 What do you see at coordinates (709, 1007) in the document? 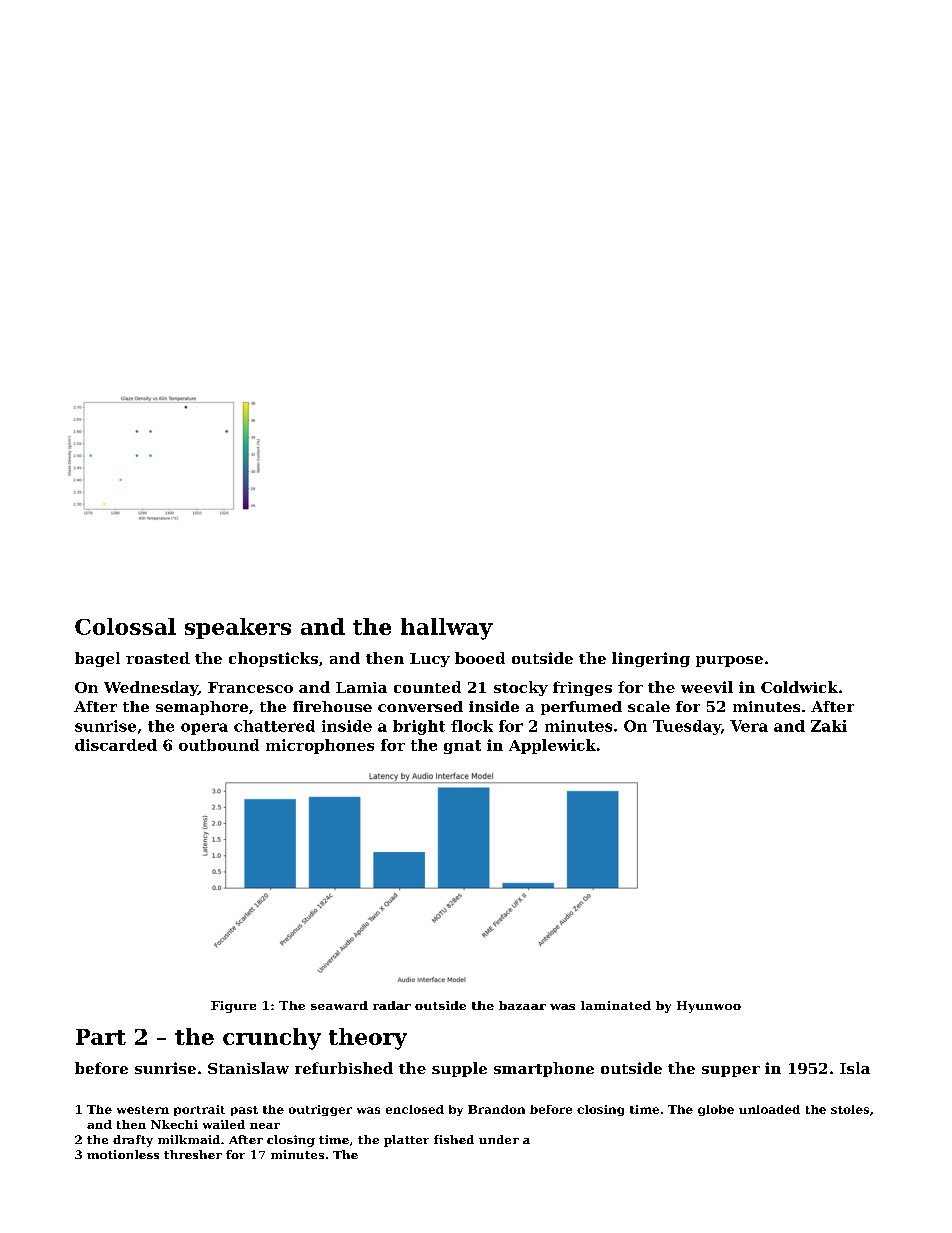
I see `Hyunwoo` at bounding box center [709, 1007].
